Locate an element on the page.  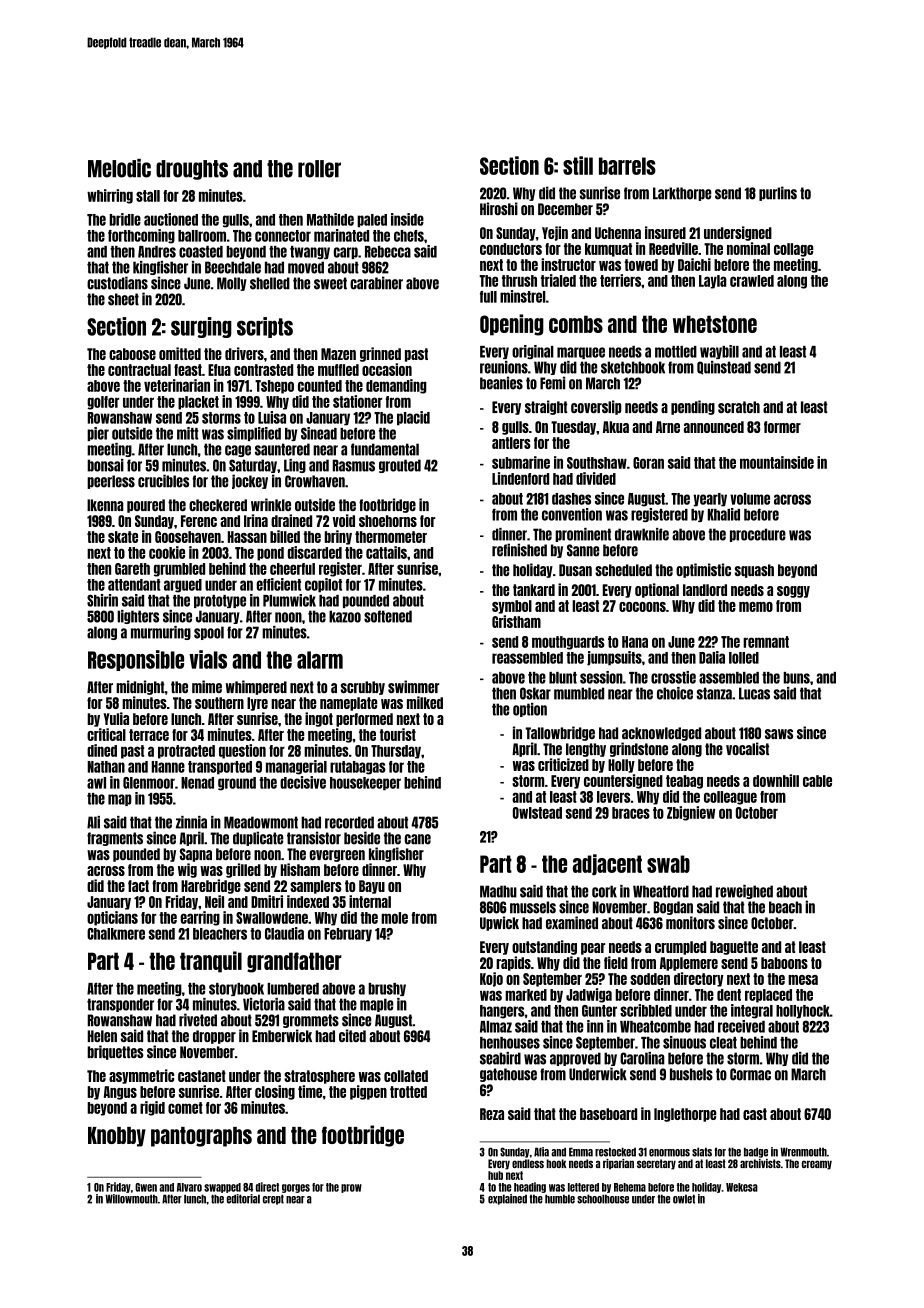
still is located at coordinates (578, 165).
